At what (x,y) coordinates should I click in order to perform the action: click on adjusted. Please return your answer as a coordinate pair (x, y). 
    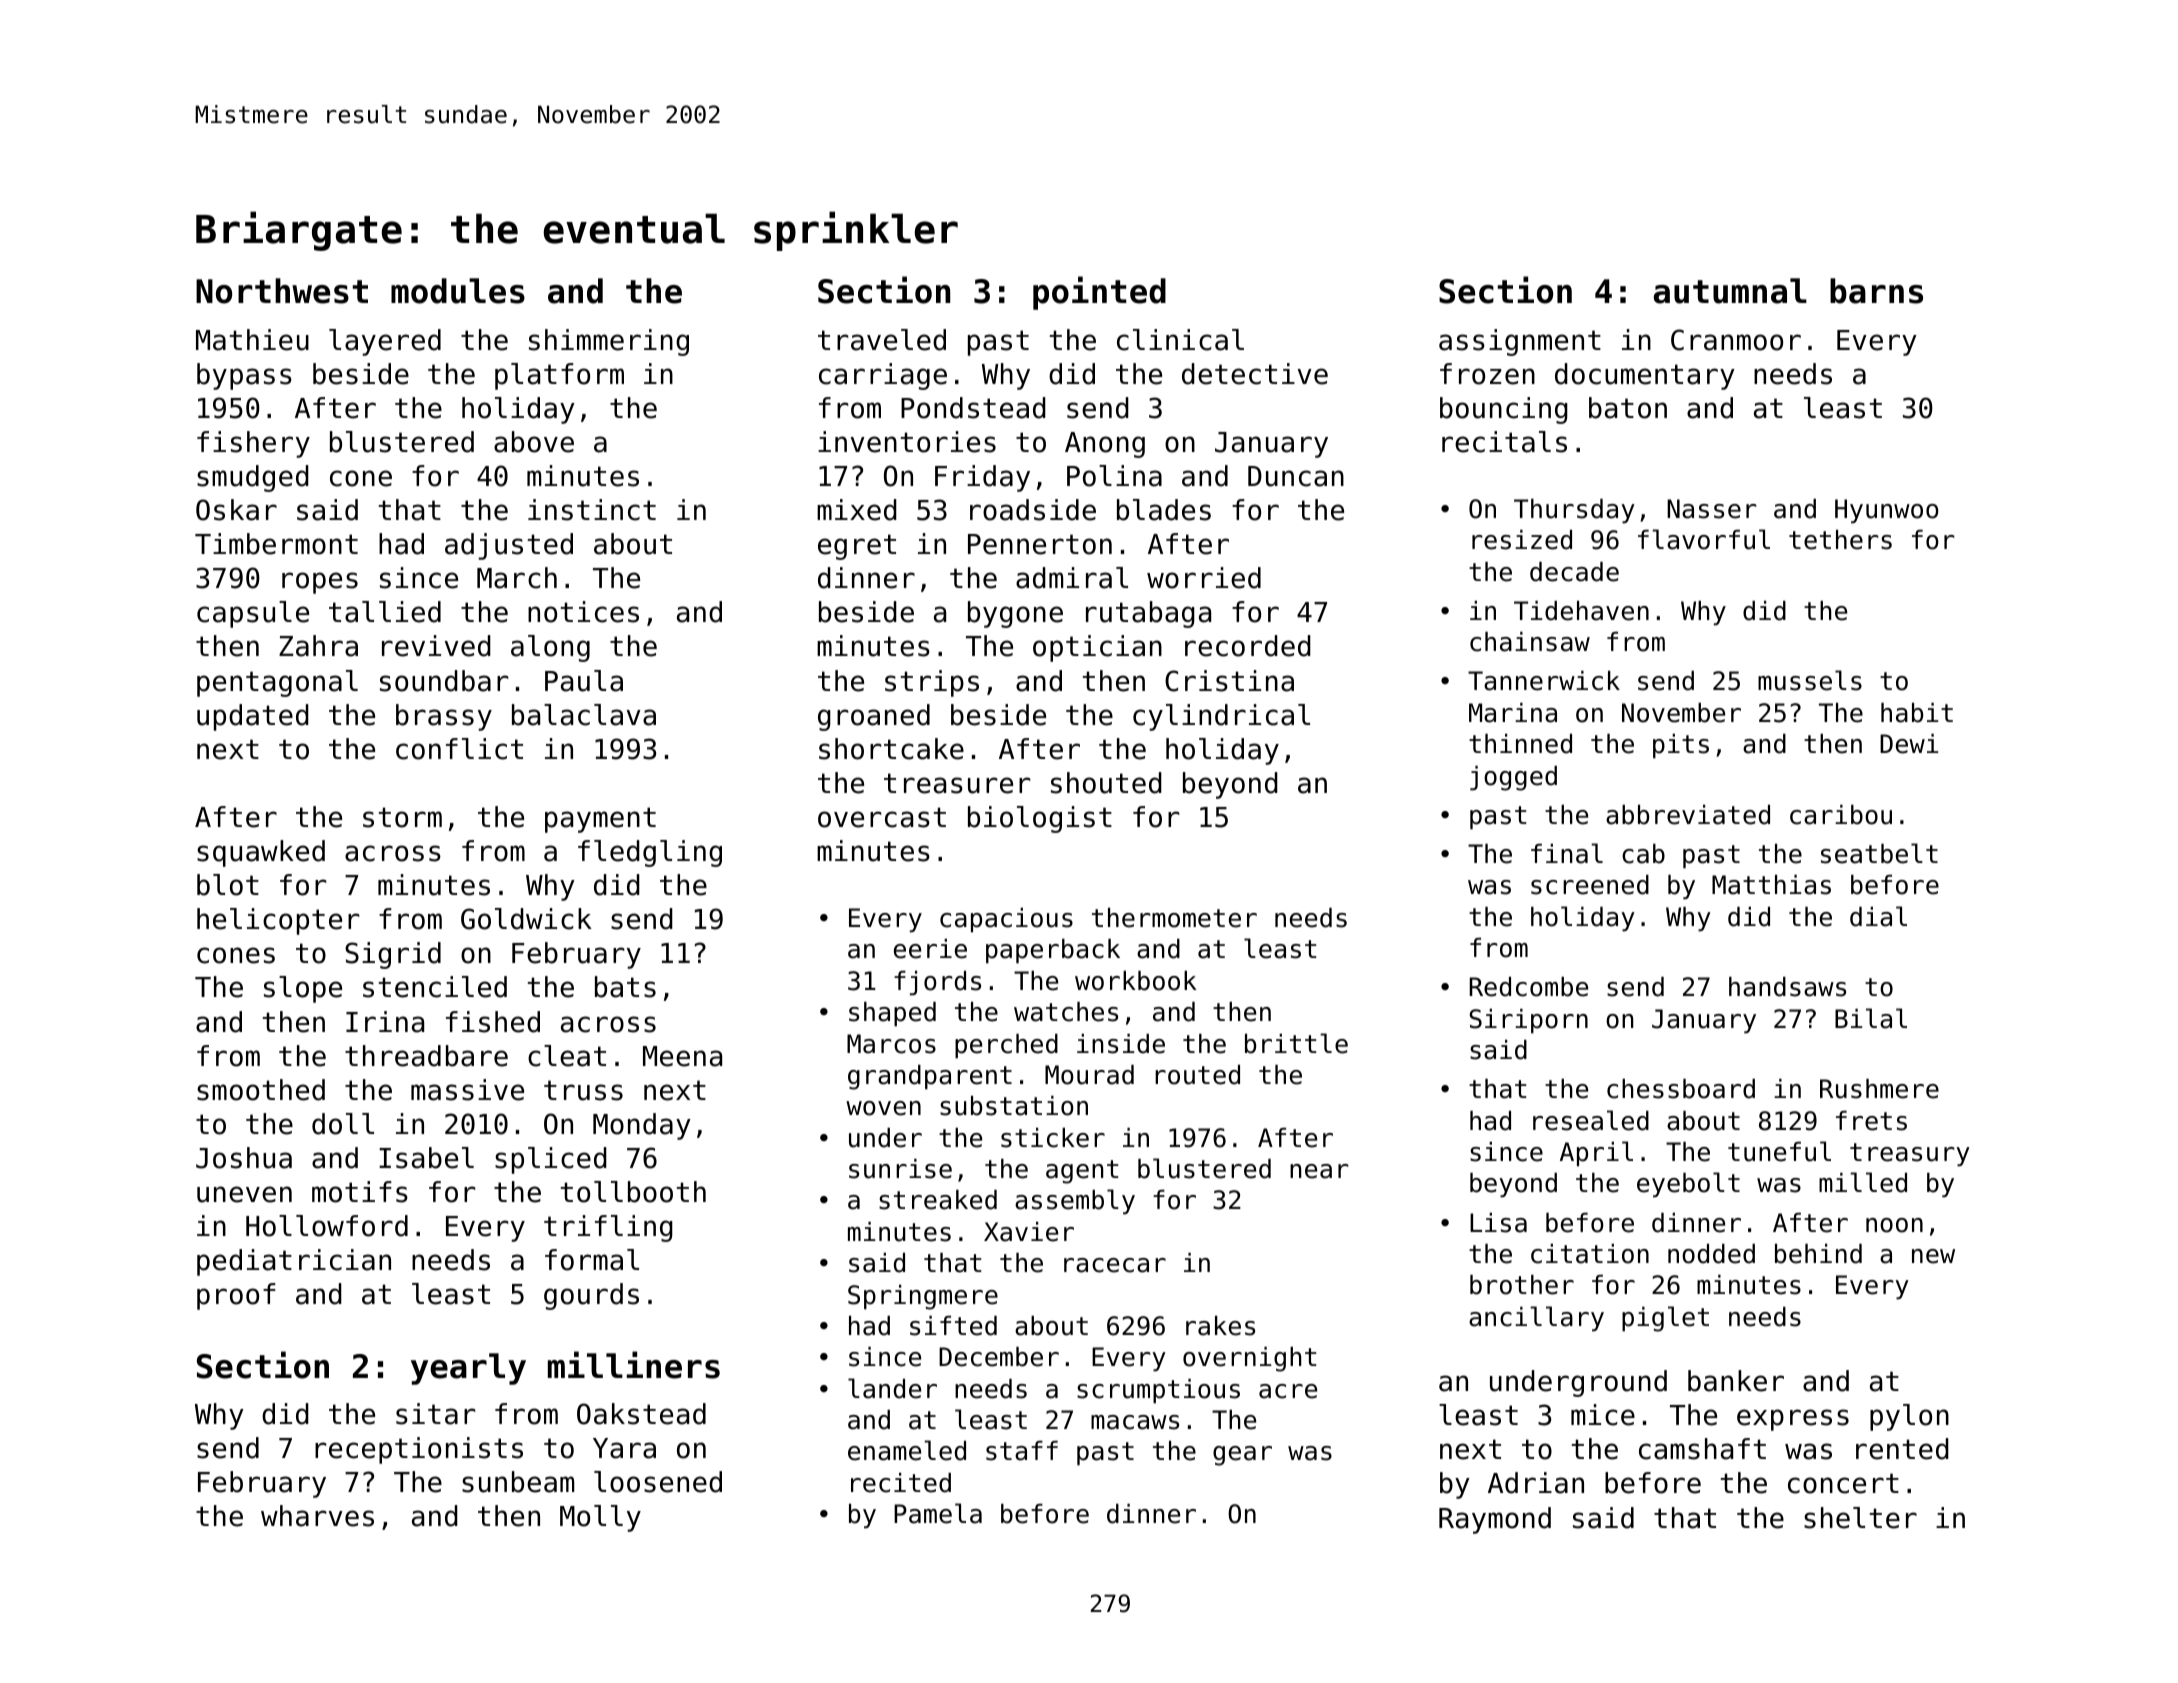
    Looking at the image, I should click on (509, 546).
